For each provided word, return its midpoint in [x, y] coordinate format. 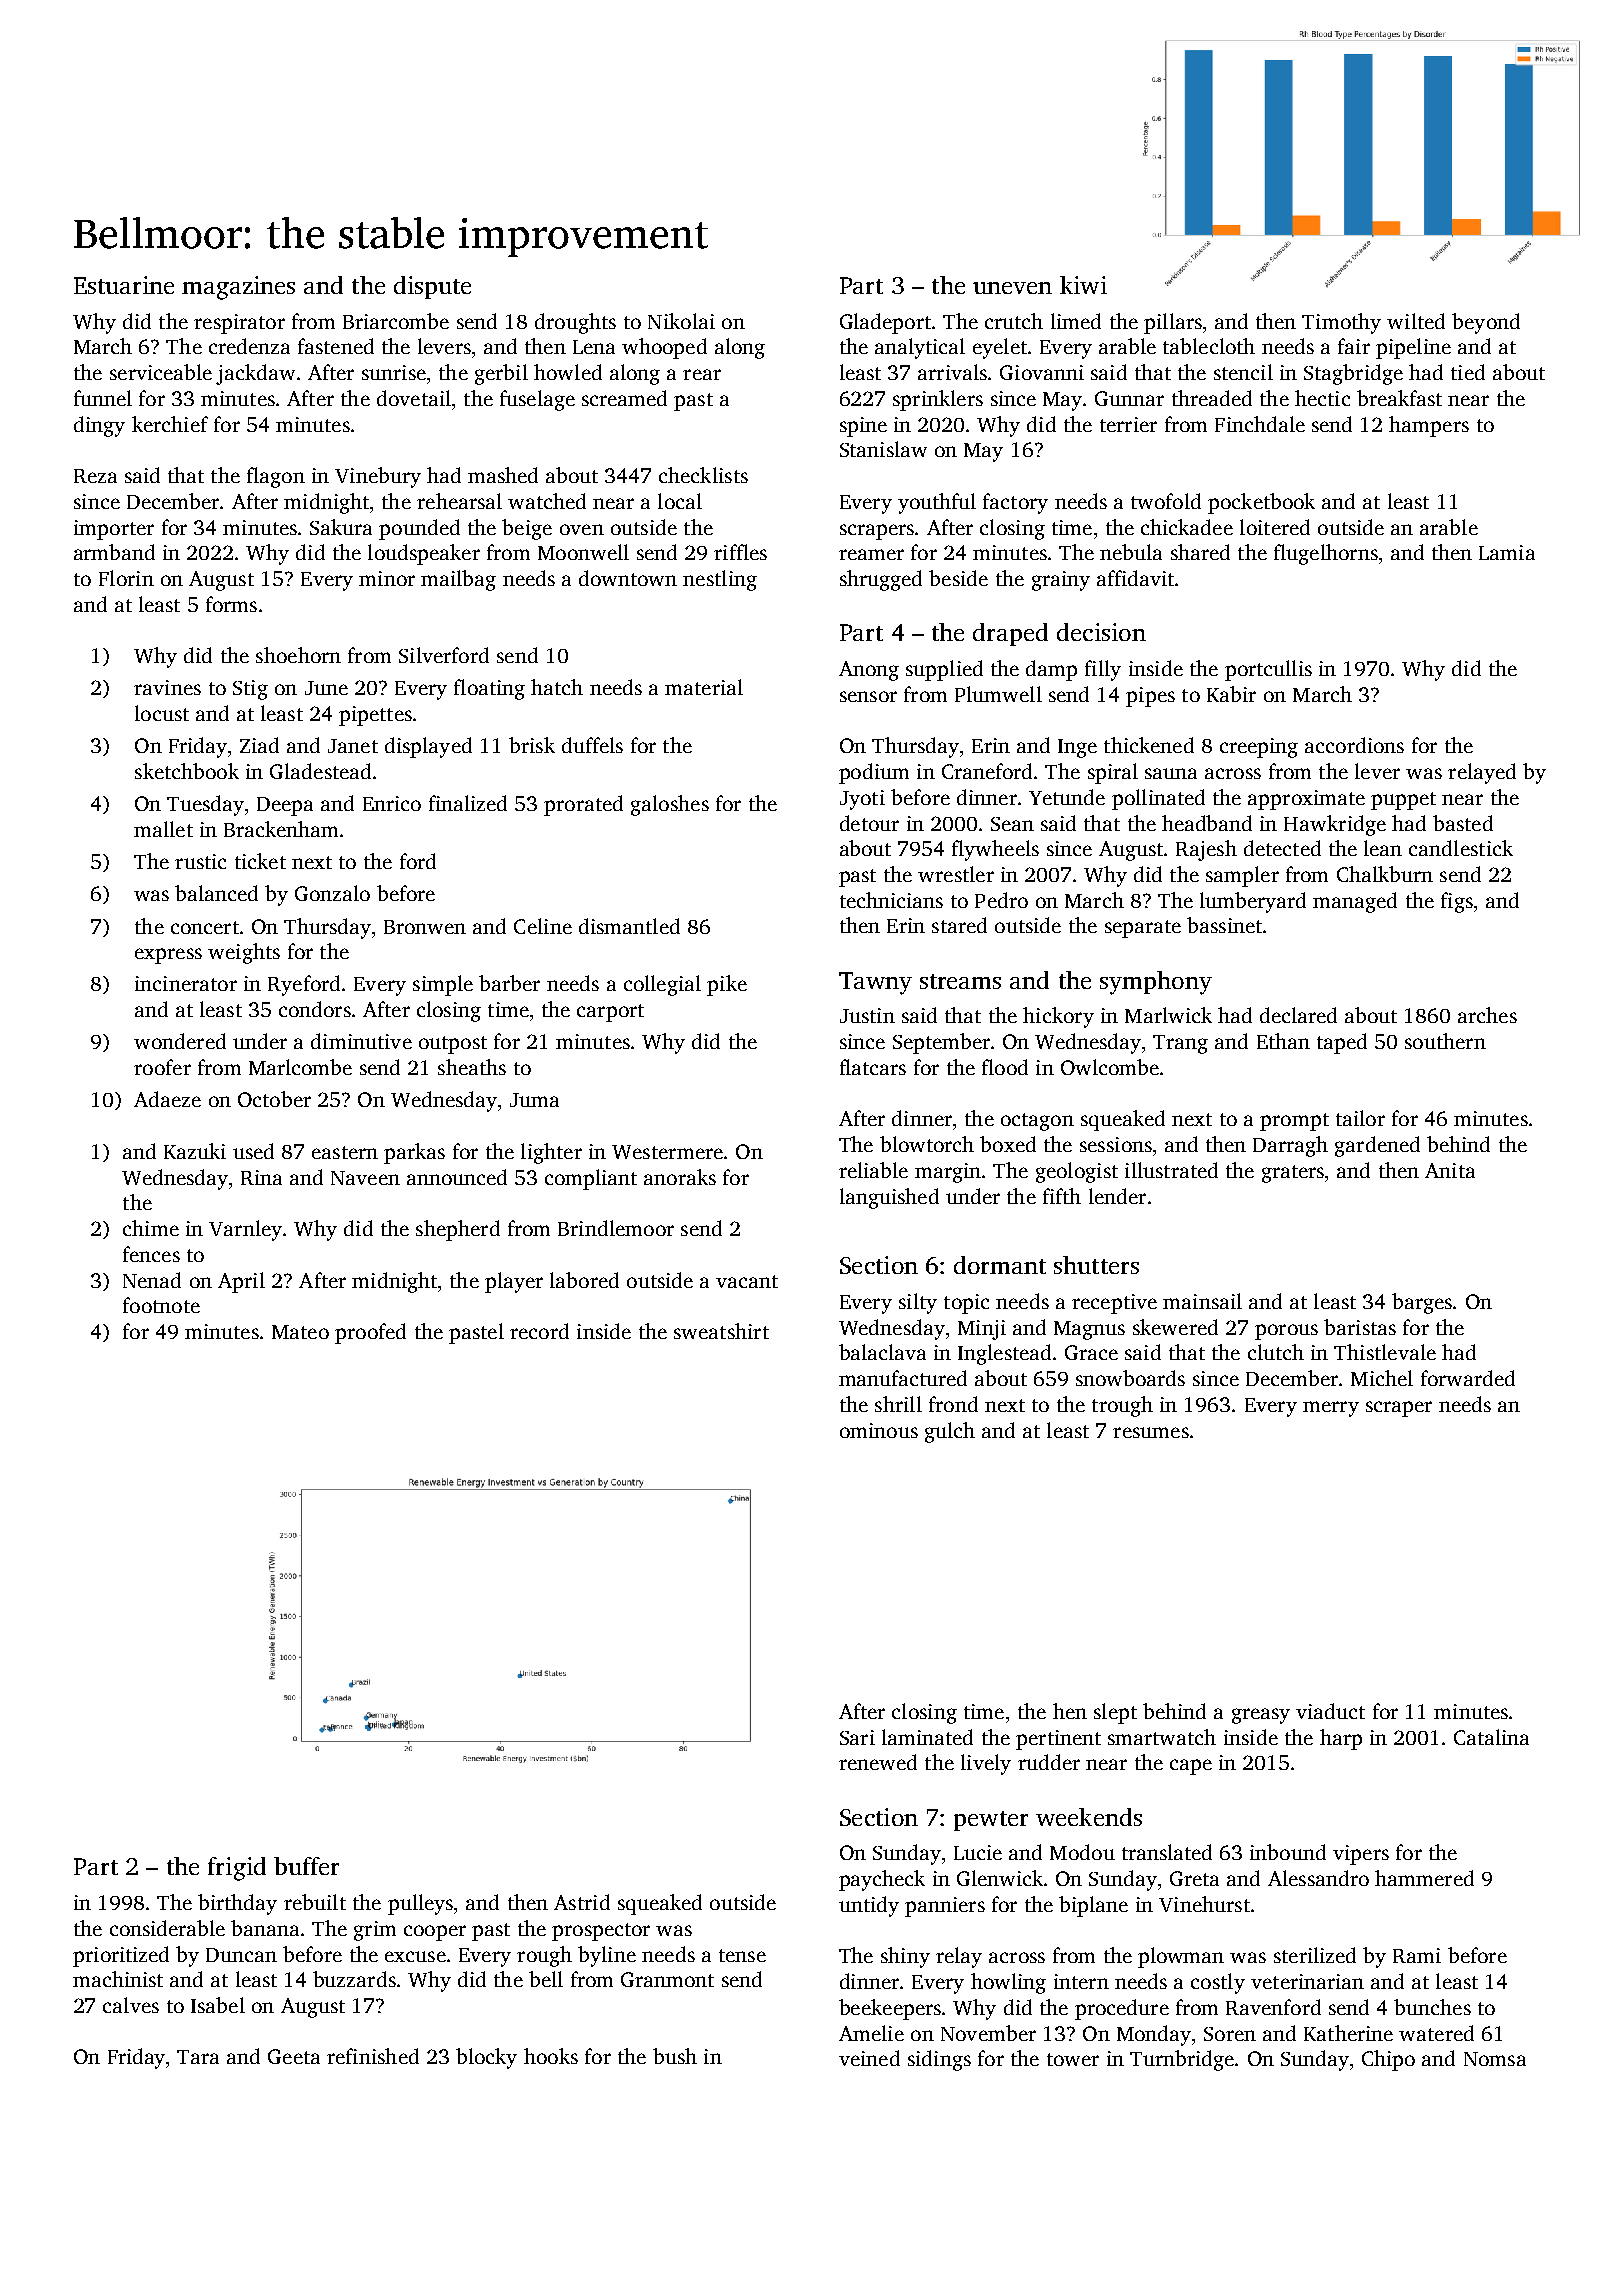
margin [948, 1173]
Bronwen [425, 927]
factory [1015, 503]
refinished [373, 2056]
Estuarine [124, 285]
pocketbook [1261, 503]
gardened [1377, 1146]
